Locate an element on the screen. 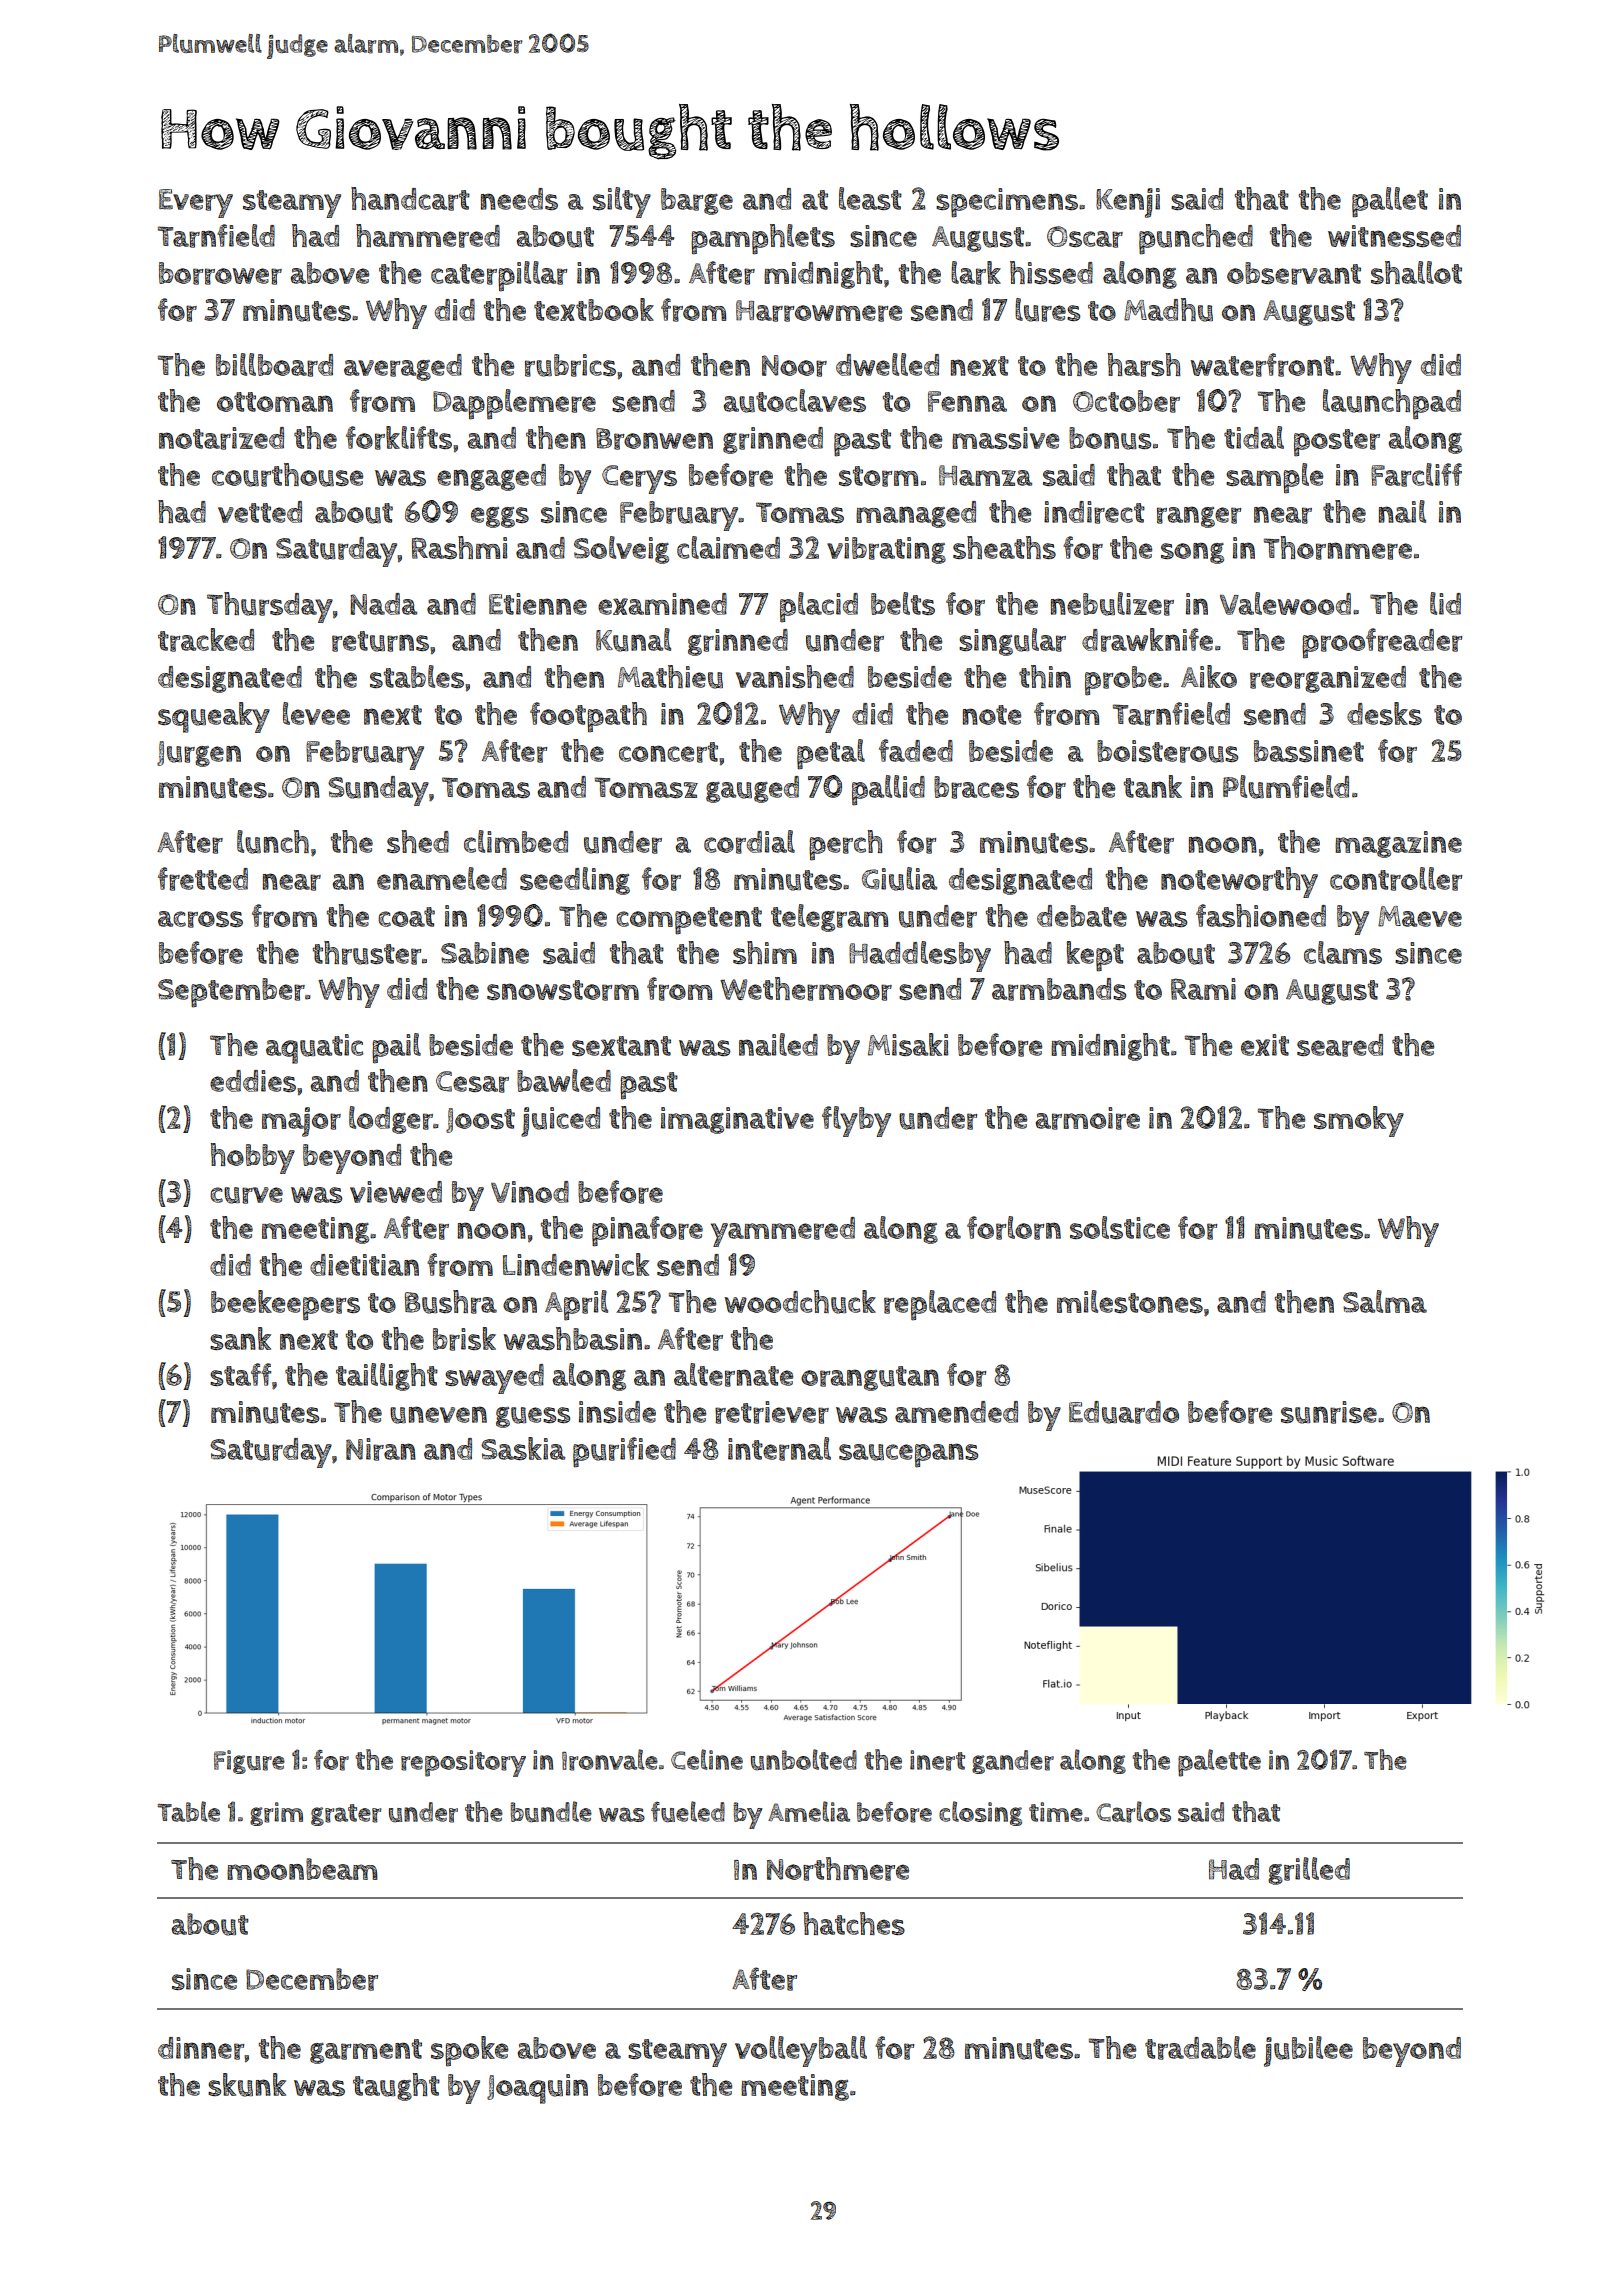 The height and width of the screenshot is (2292, 1620). seedling is located at coordinates (575, 881).
